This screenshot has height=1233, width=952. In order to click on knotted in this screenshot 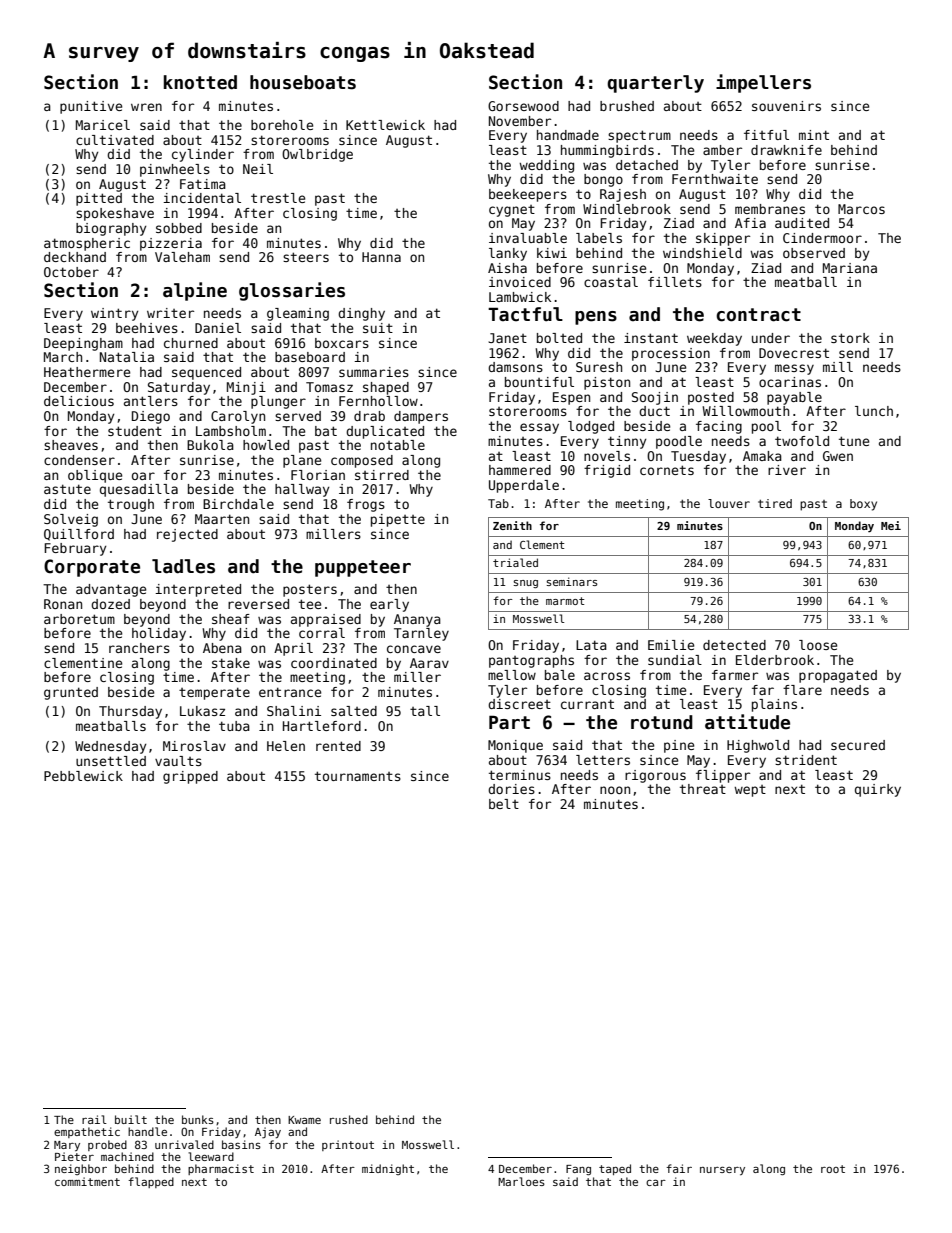, I will do `click(200, 82)`.
